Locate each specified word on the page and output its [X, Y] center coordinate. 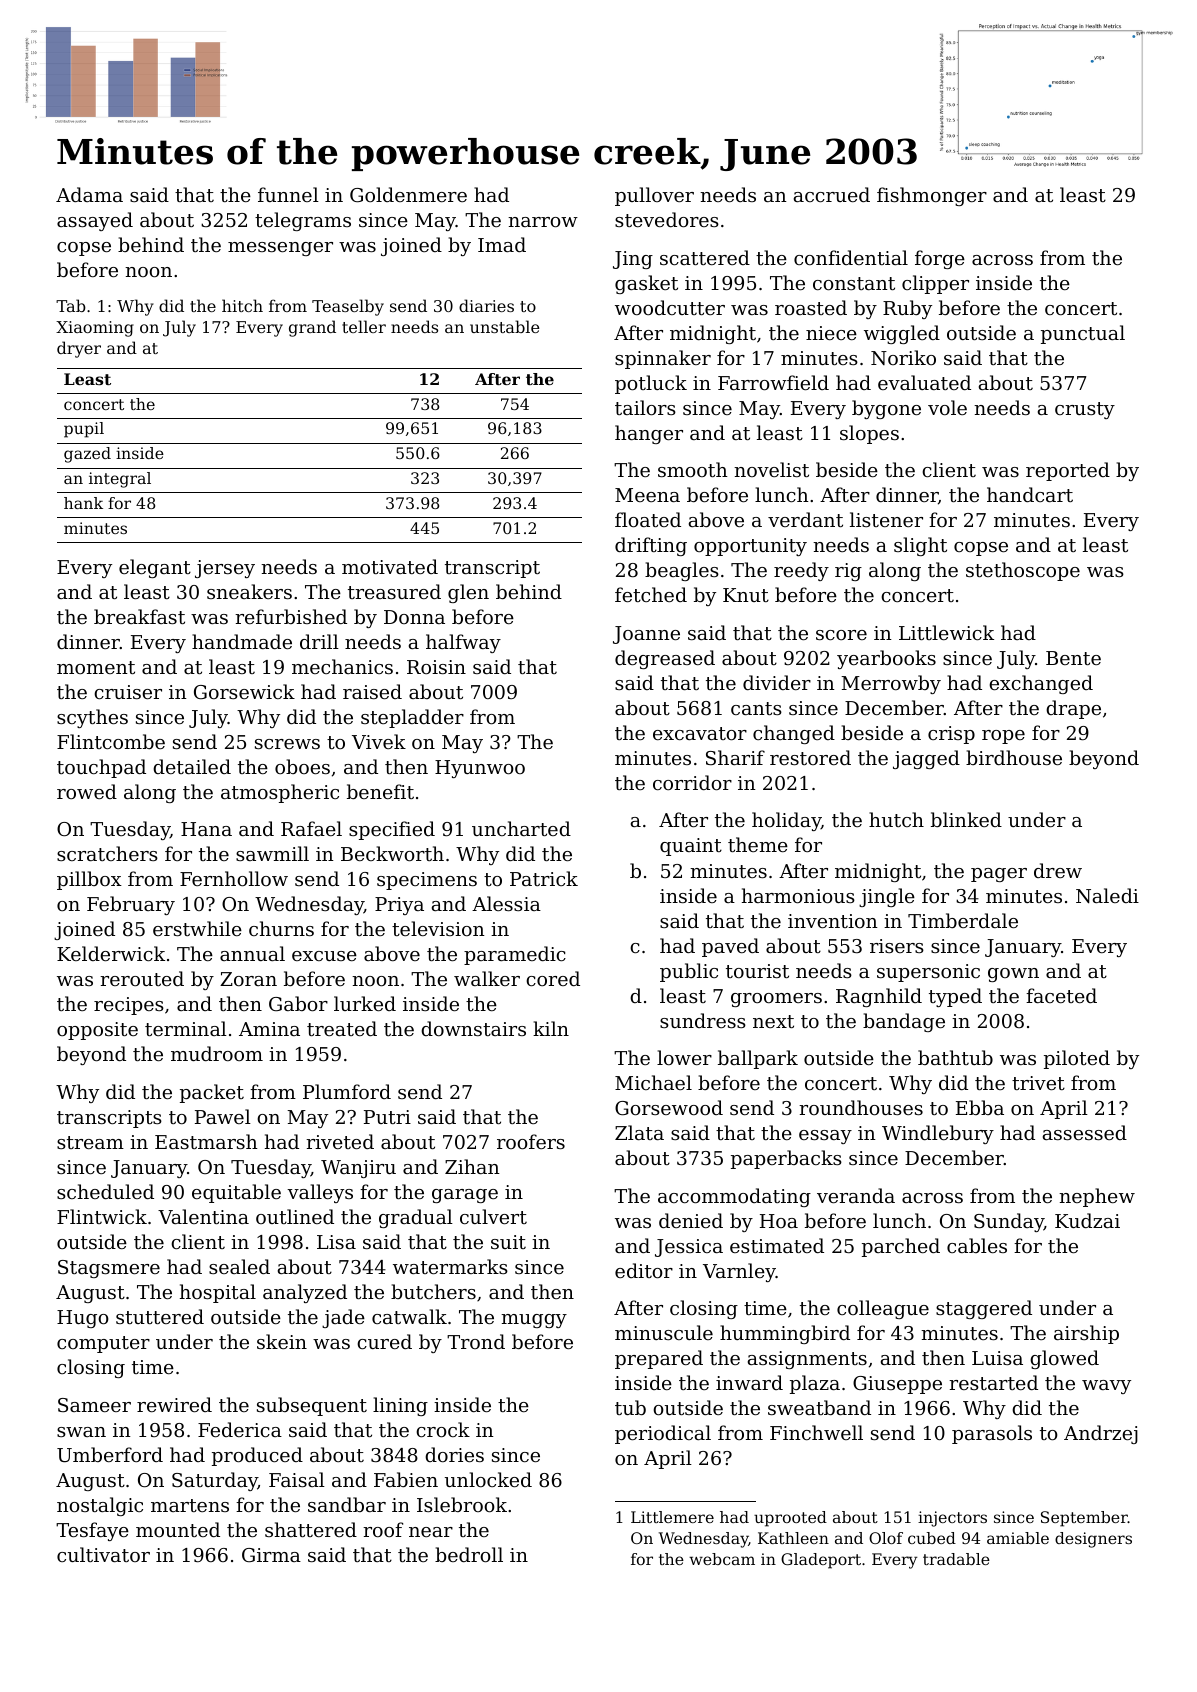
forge [940, 259]
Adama [89, 194]
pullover [654, 196]
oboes [302, 766]
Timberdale [963, 920]
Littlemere [672, 1517]
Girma [271, 1555]
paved [730, 947]
